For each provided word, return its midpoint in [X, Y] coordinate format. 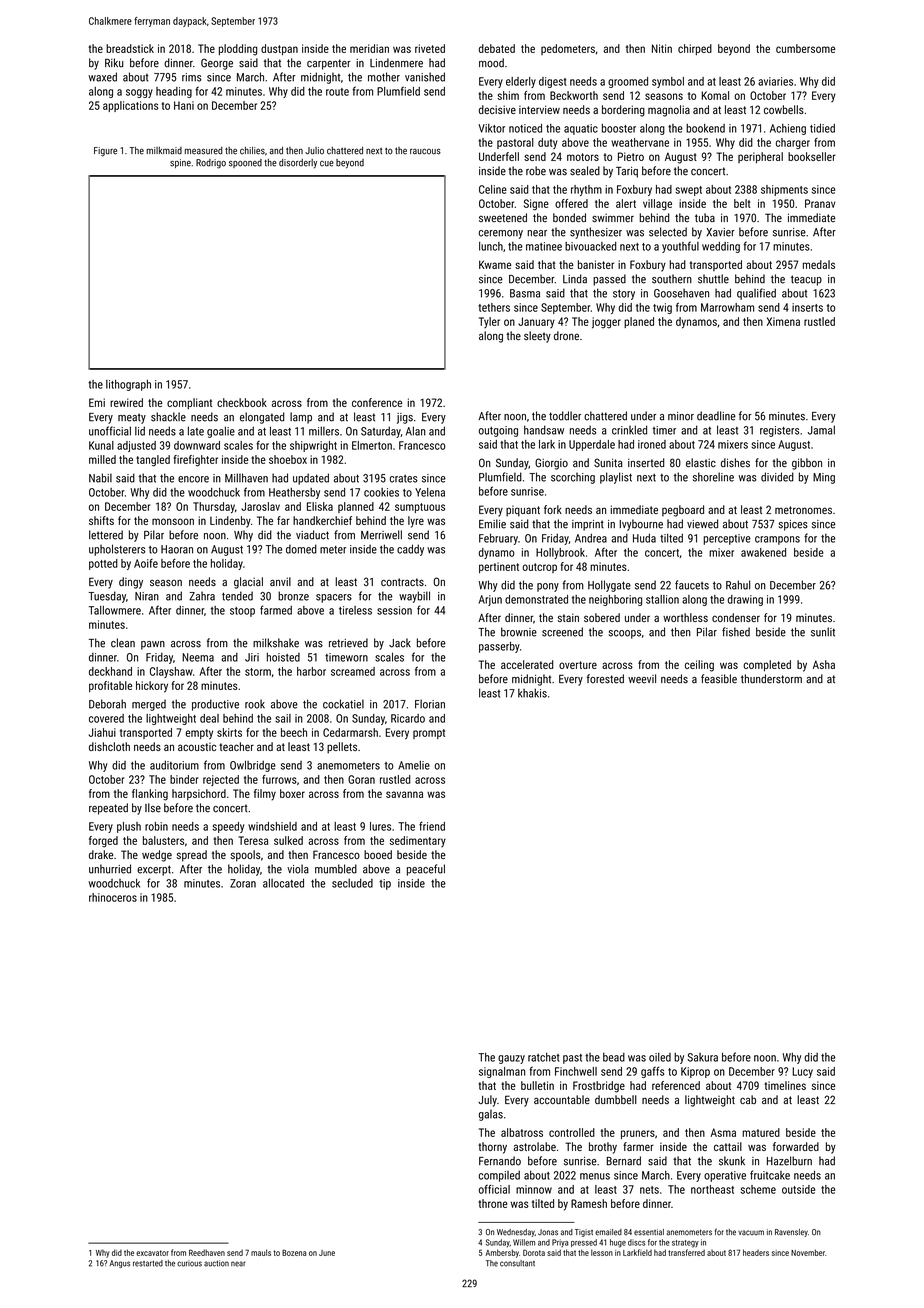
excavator [152, 1253]
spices [793, 525]
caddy [410, 550]
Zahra [202, 596]
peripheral [760, 158]
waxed [102, 77]
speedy [228, 827]
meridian [369, 48]
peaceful [426, 870]
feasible [719, 679]
